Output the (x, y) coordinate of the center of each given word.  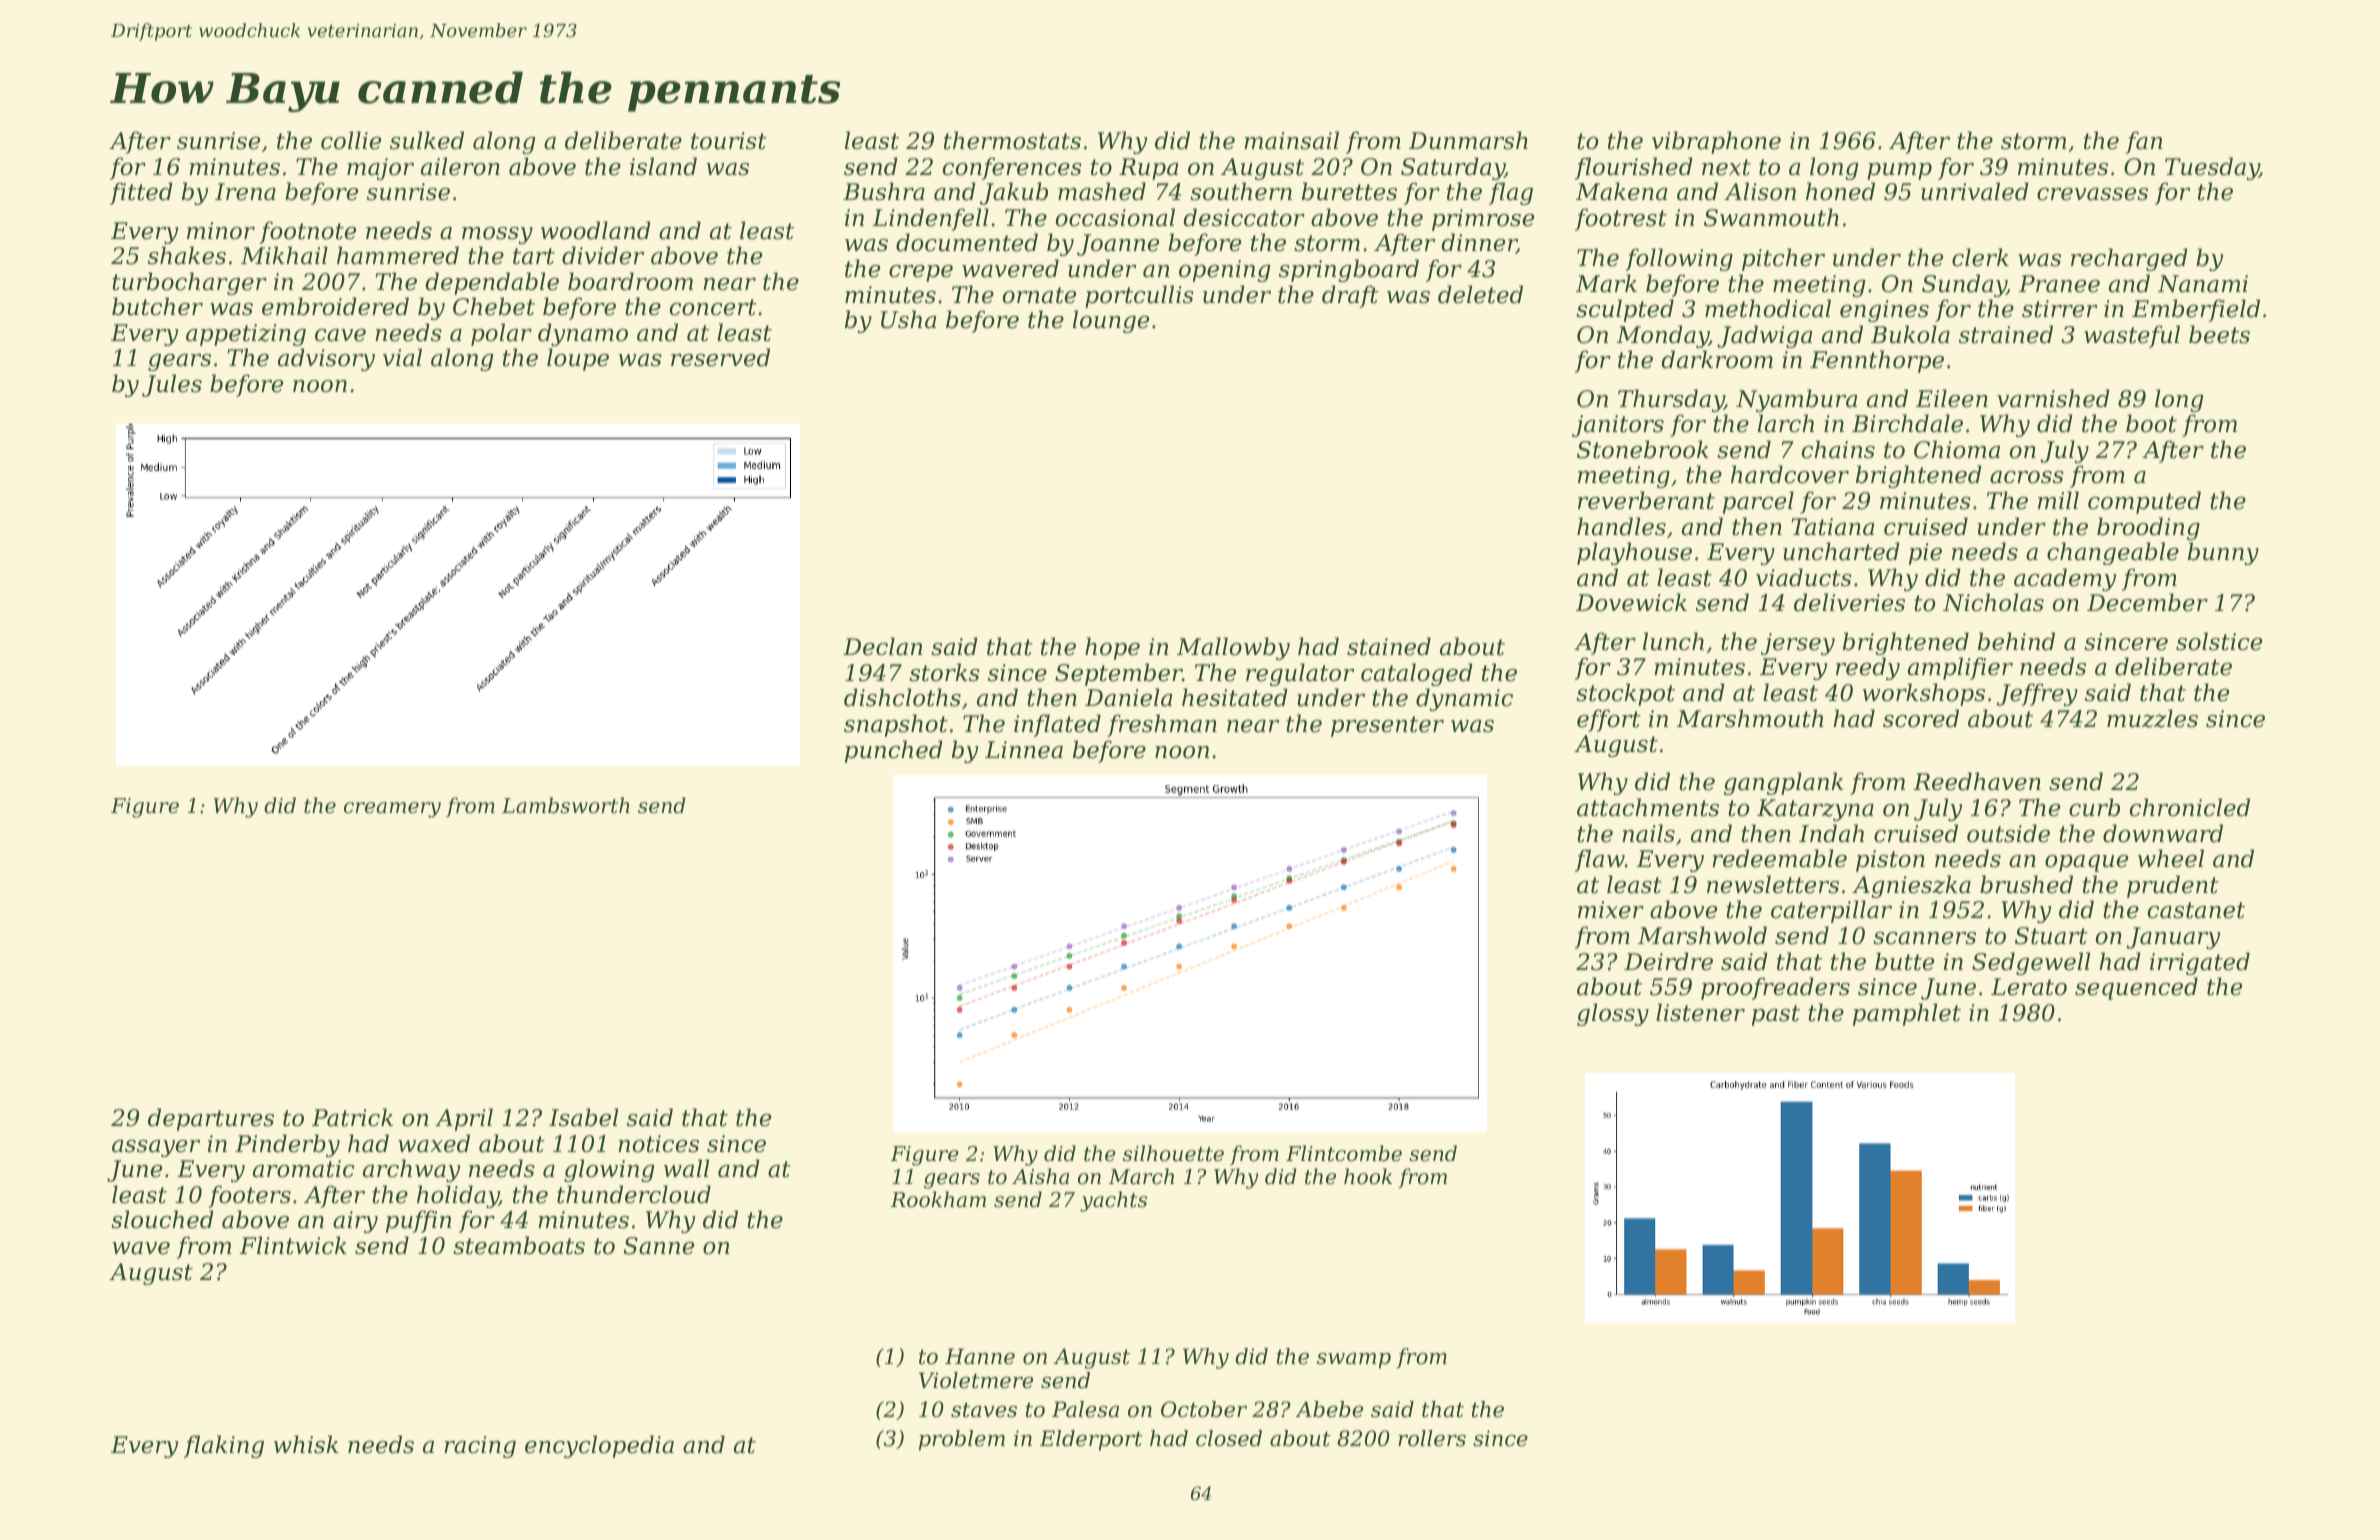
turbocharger (189, 283)
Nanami (2203, 284)
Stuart (2051, 936)
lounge (1111, 321)
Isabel (583, 1117)
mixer (1611, 910)
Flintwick (293, 1245)
